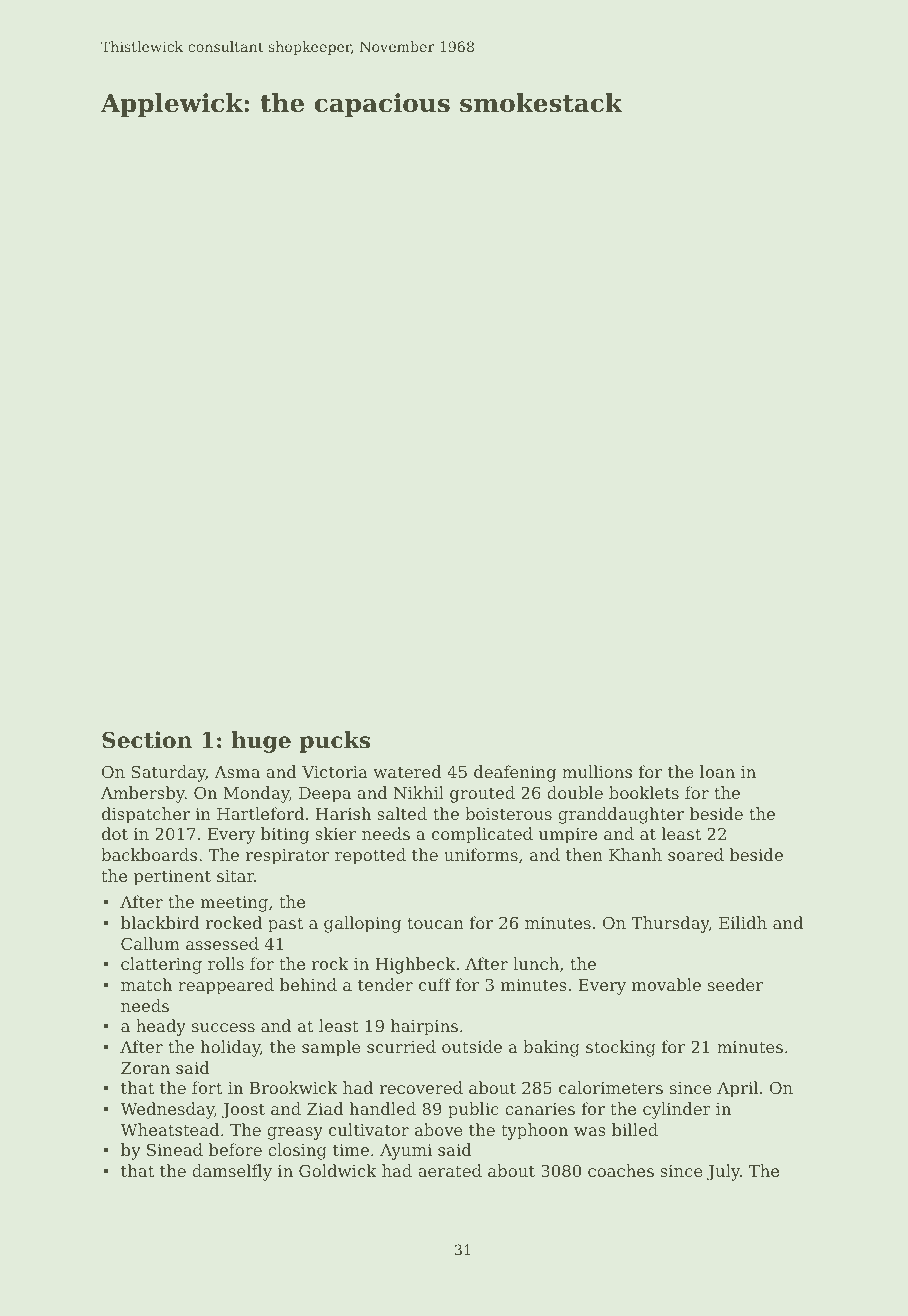  What do you see at coordinates (670, 924) in the image?
I see `Thursday` at bounding box center [670, 924].
